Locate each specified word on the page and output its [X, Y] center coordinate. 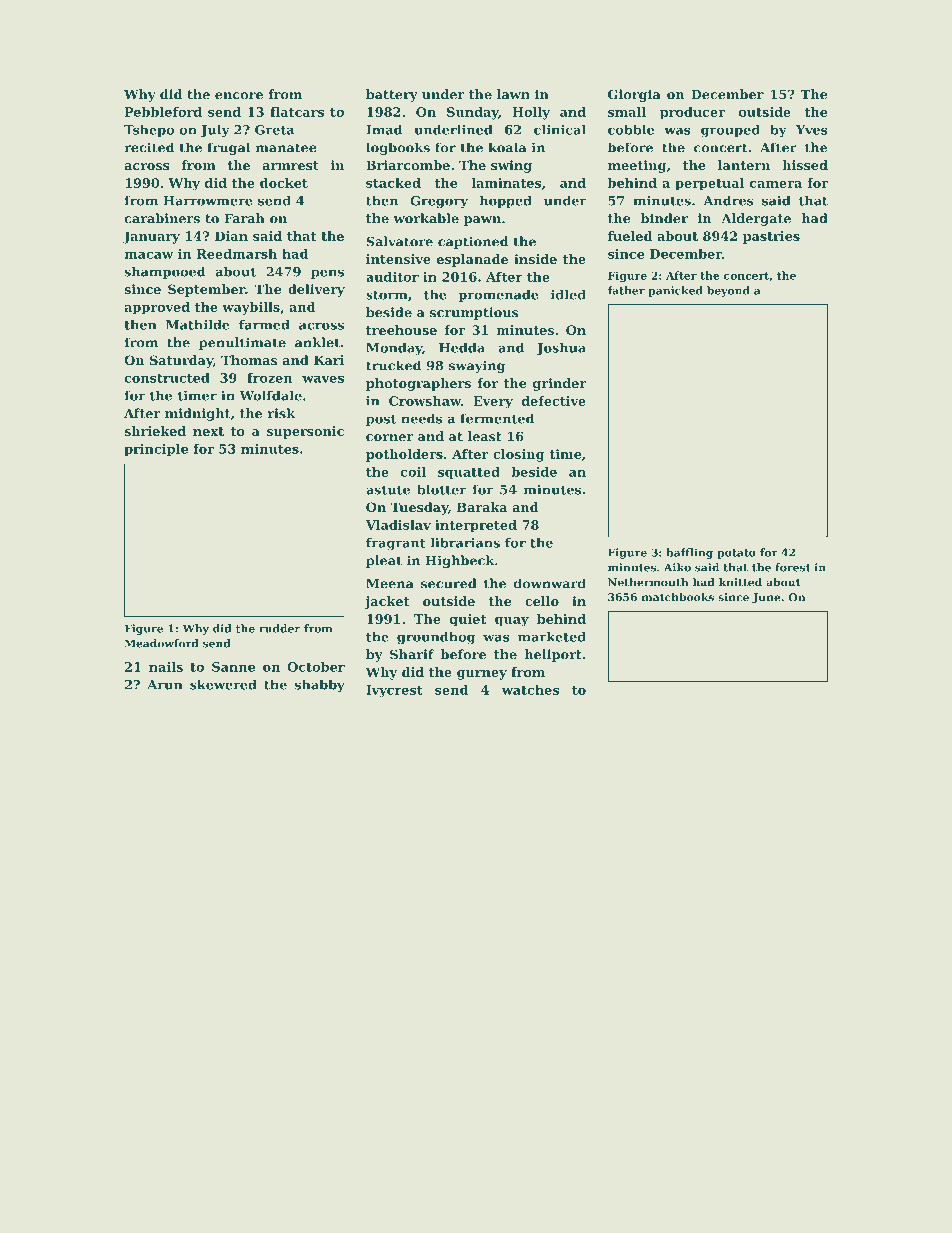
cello [542, 601]
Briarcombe [408, 165]
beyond [728, 291]
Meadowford [161, 643]
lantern [744, 165]
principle [156, 450]
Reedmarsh [237, 254]
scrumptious [474, 313]
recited [149, 147]
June [766, 598]
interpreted [476, 526]
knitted [740, 582]
